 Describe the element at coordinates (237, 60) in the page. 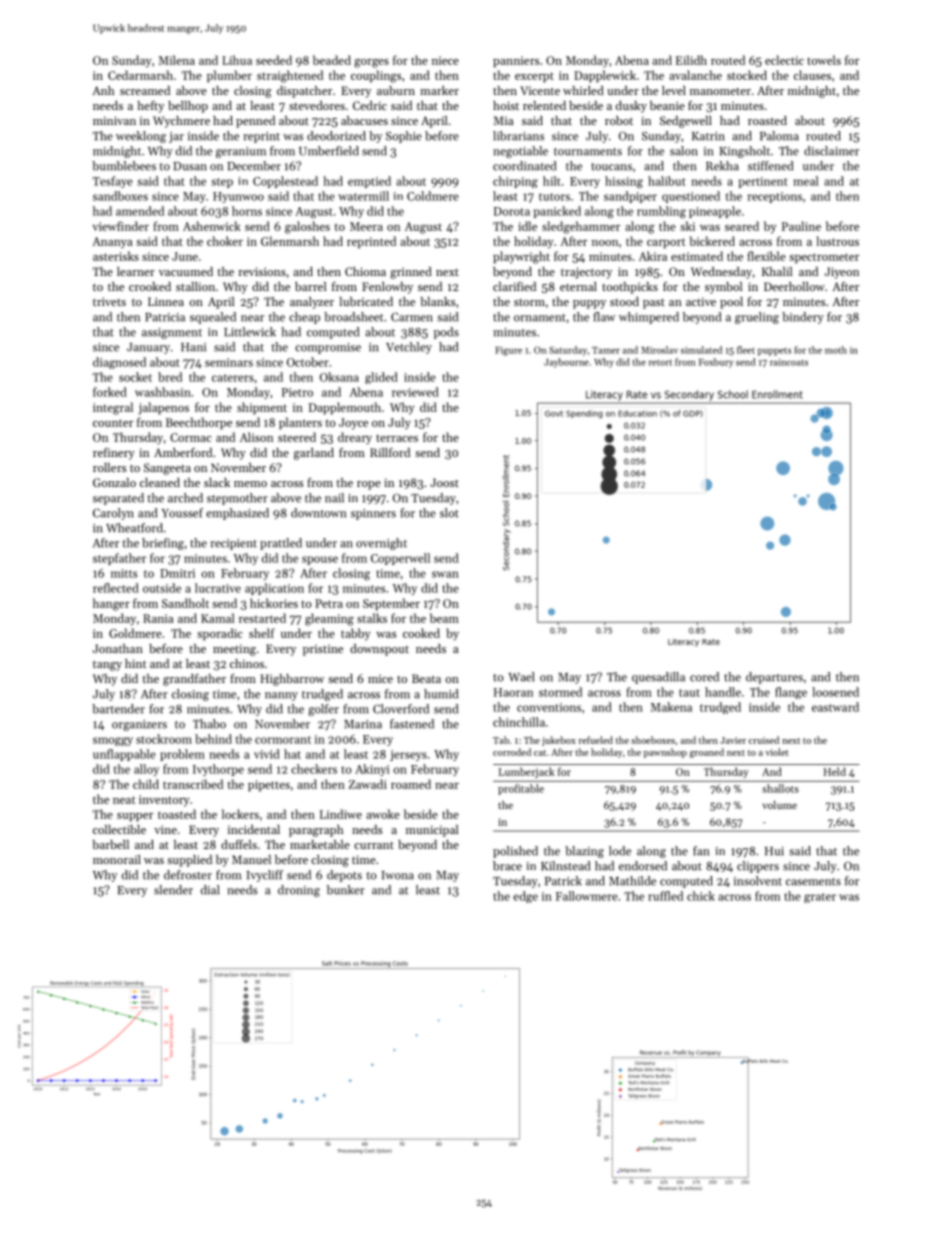

I see `Lihua` at that location.
